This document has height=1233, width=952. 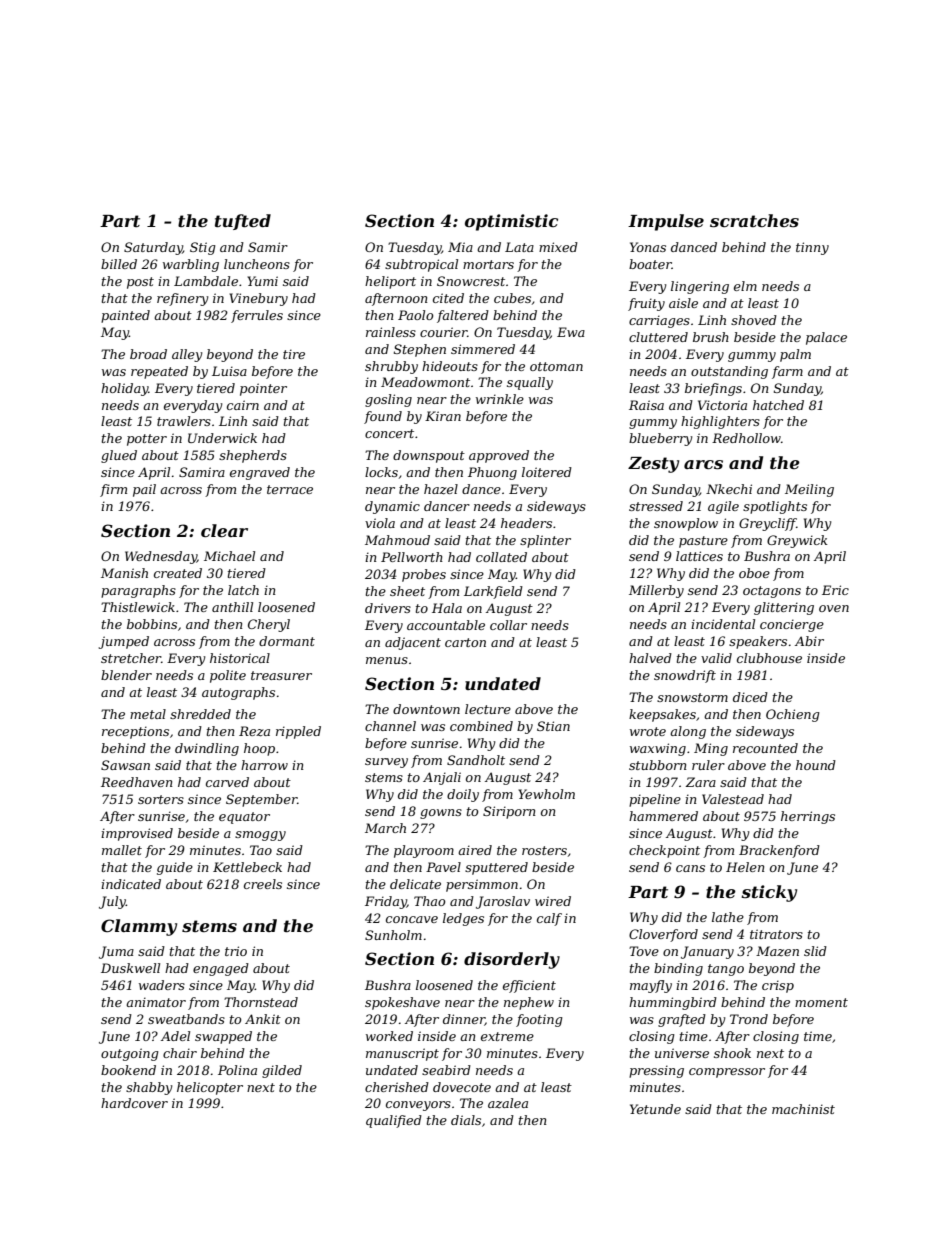 I want to click on subtropical, so click(x=421, y=265).
